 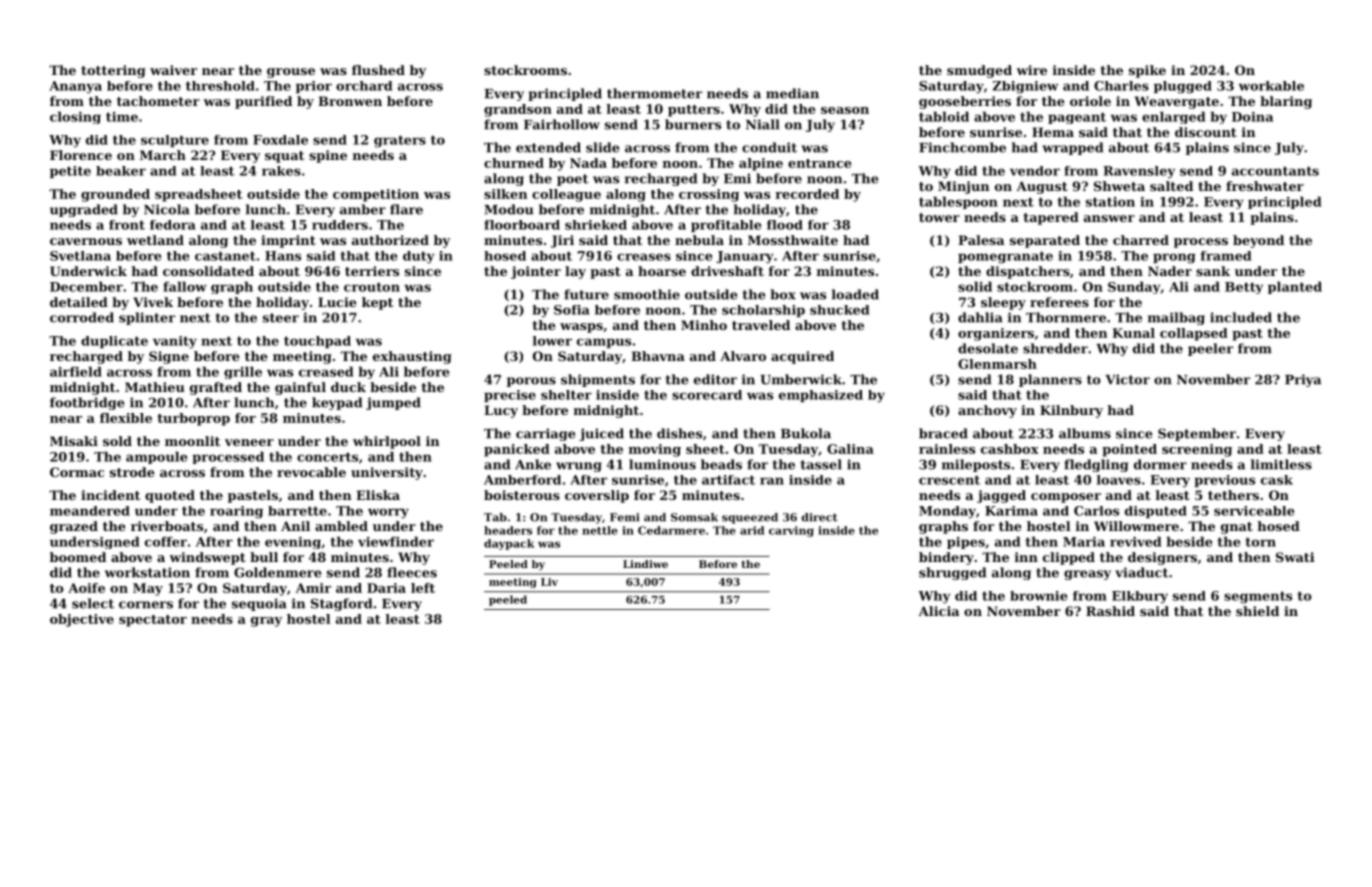 I want to click on fleeces, so click(x=412, y=572).
